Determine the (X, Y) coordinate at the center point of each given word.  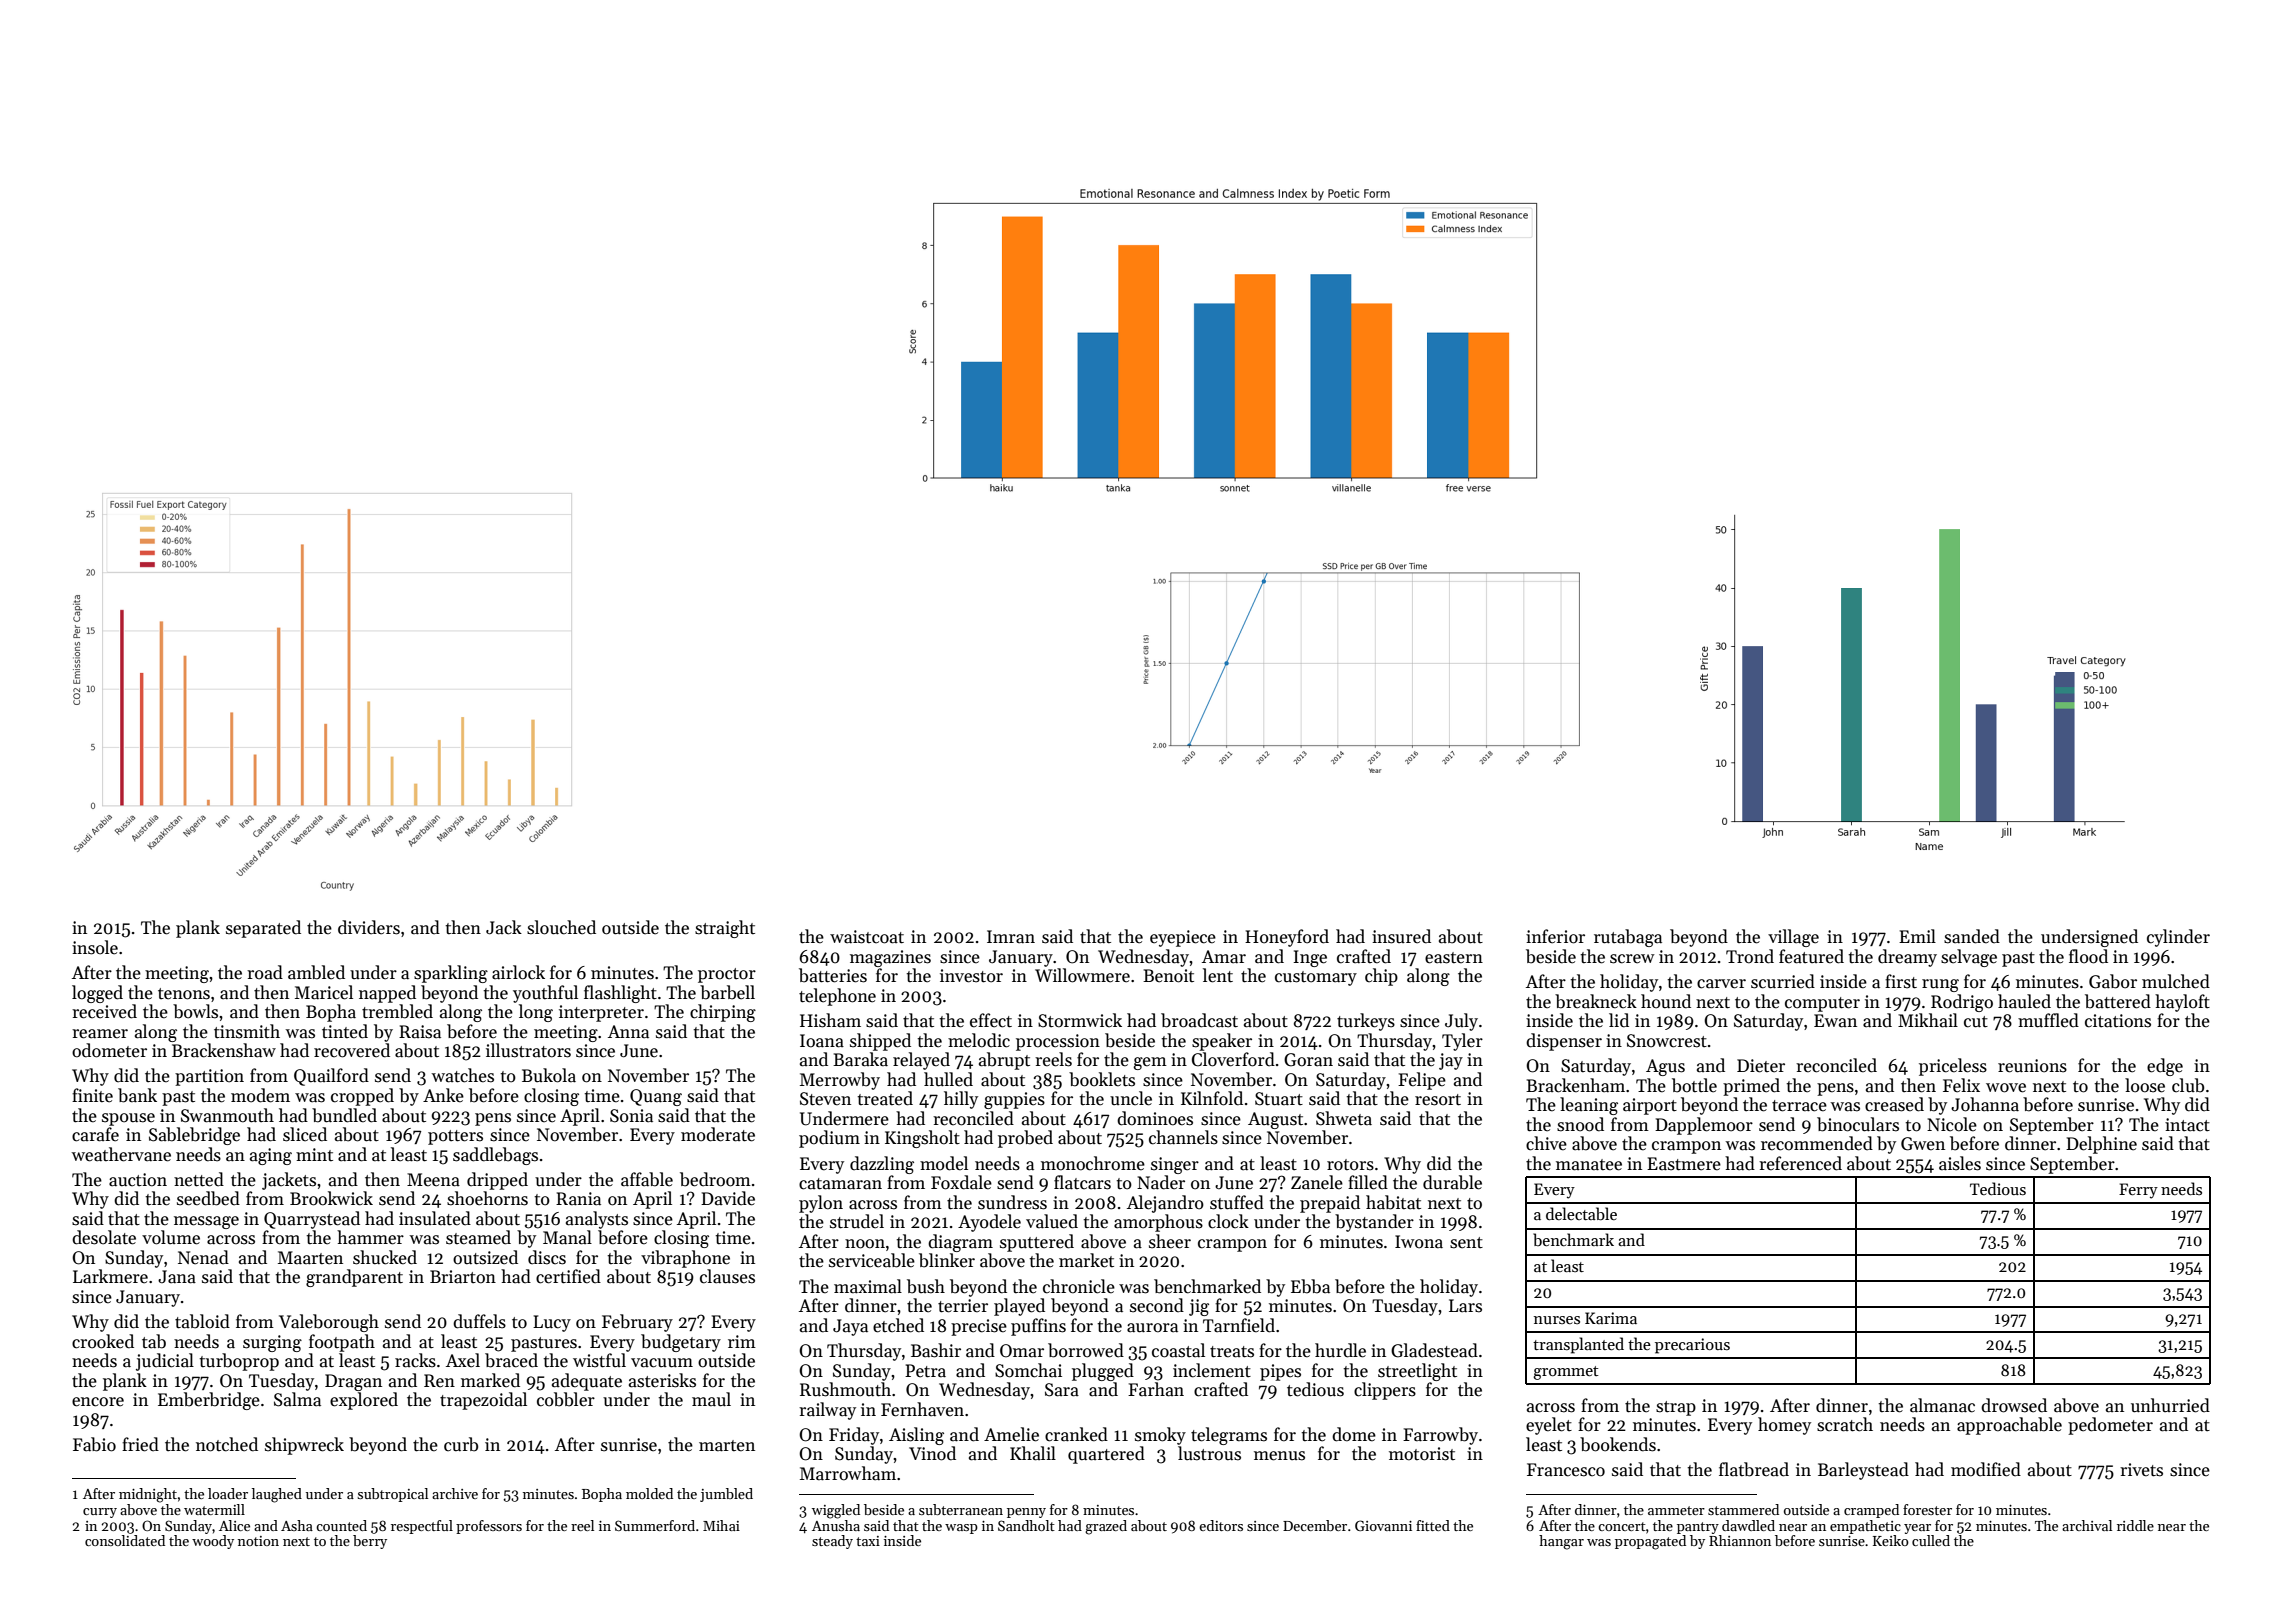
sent (1466, 1243)
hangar (1561, 1542)
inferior (1555, 936)
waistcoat (867, 937)
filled (1368, 1182)
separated (263, 929)
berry (370, 1542)
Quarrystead (312, 1220)
